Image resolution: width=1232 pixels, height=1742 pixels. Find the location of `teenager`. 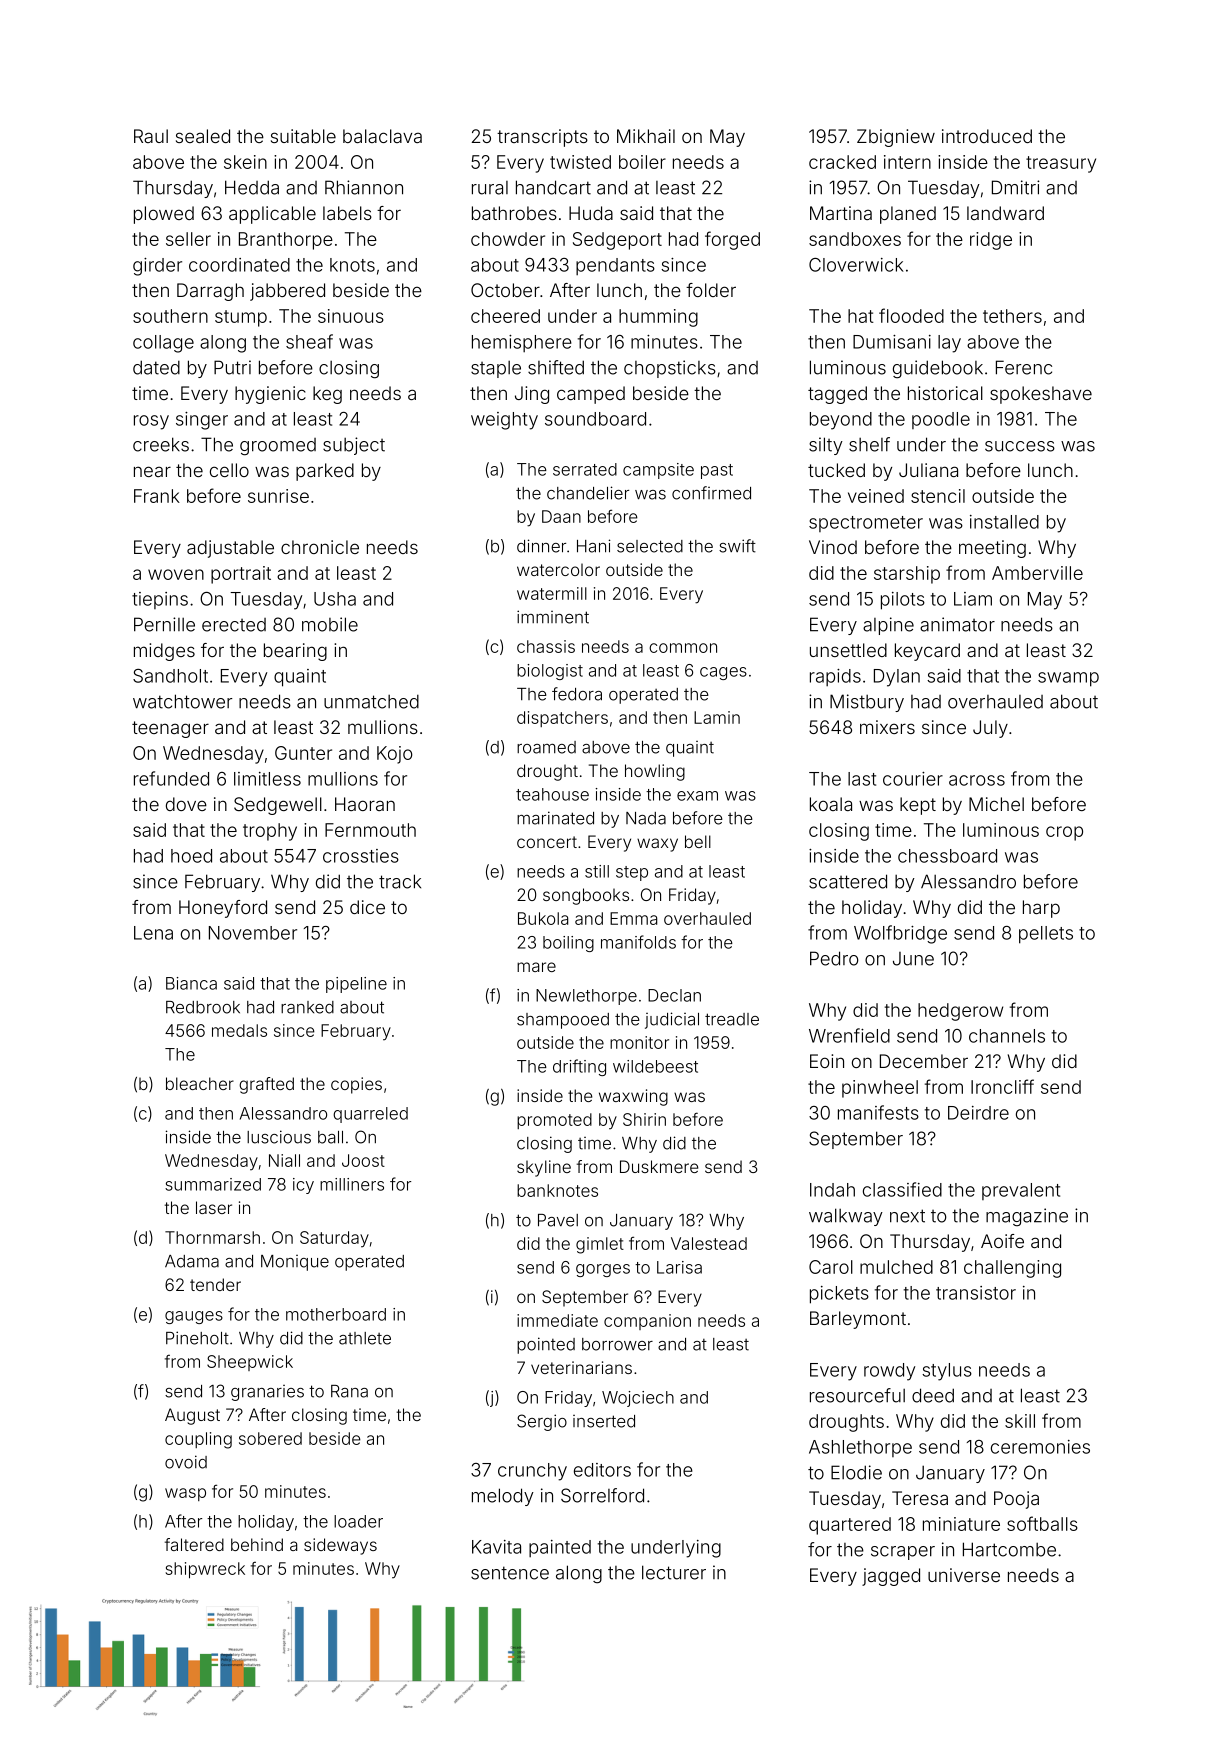

teenager is located at coordinates (170, 729).
